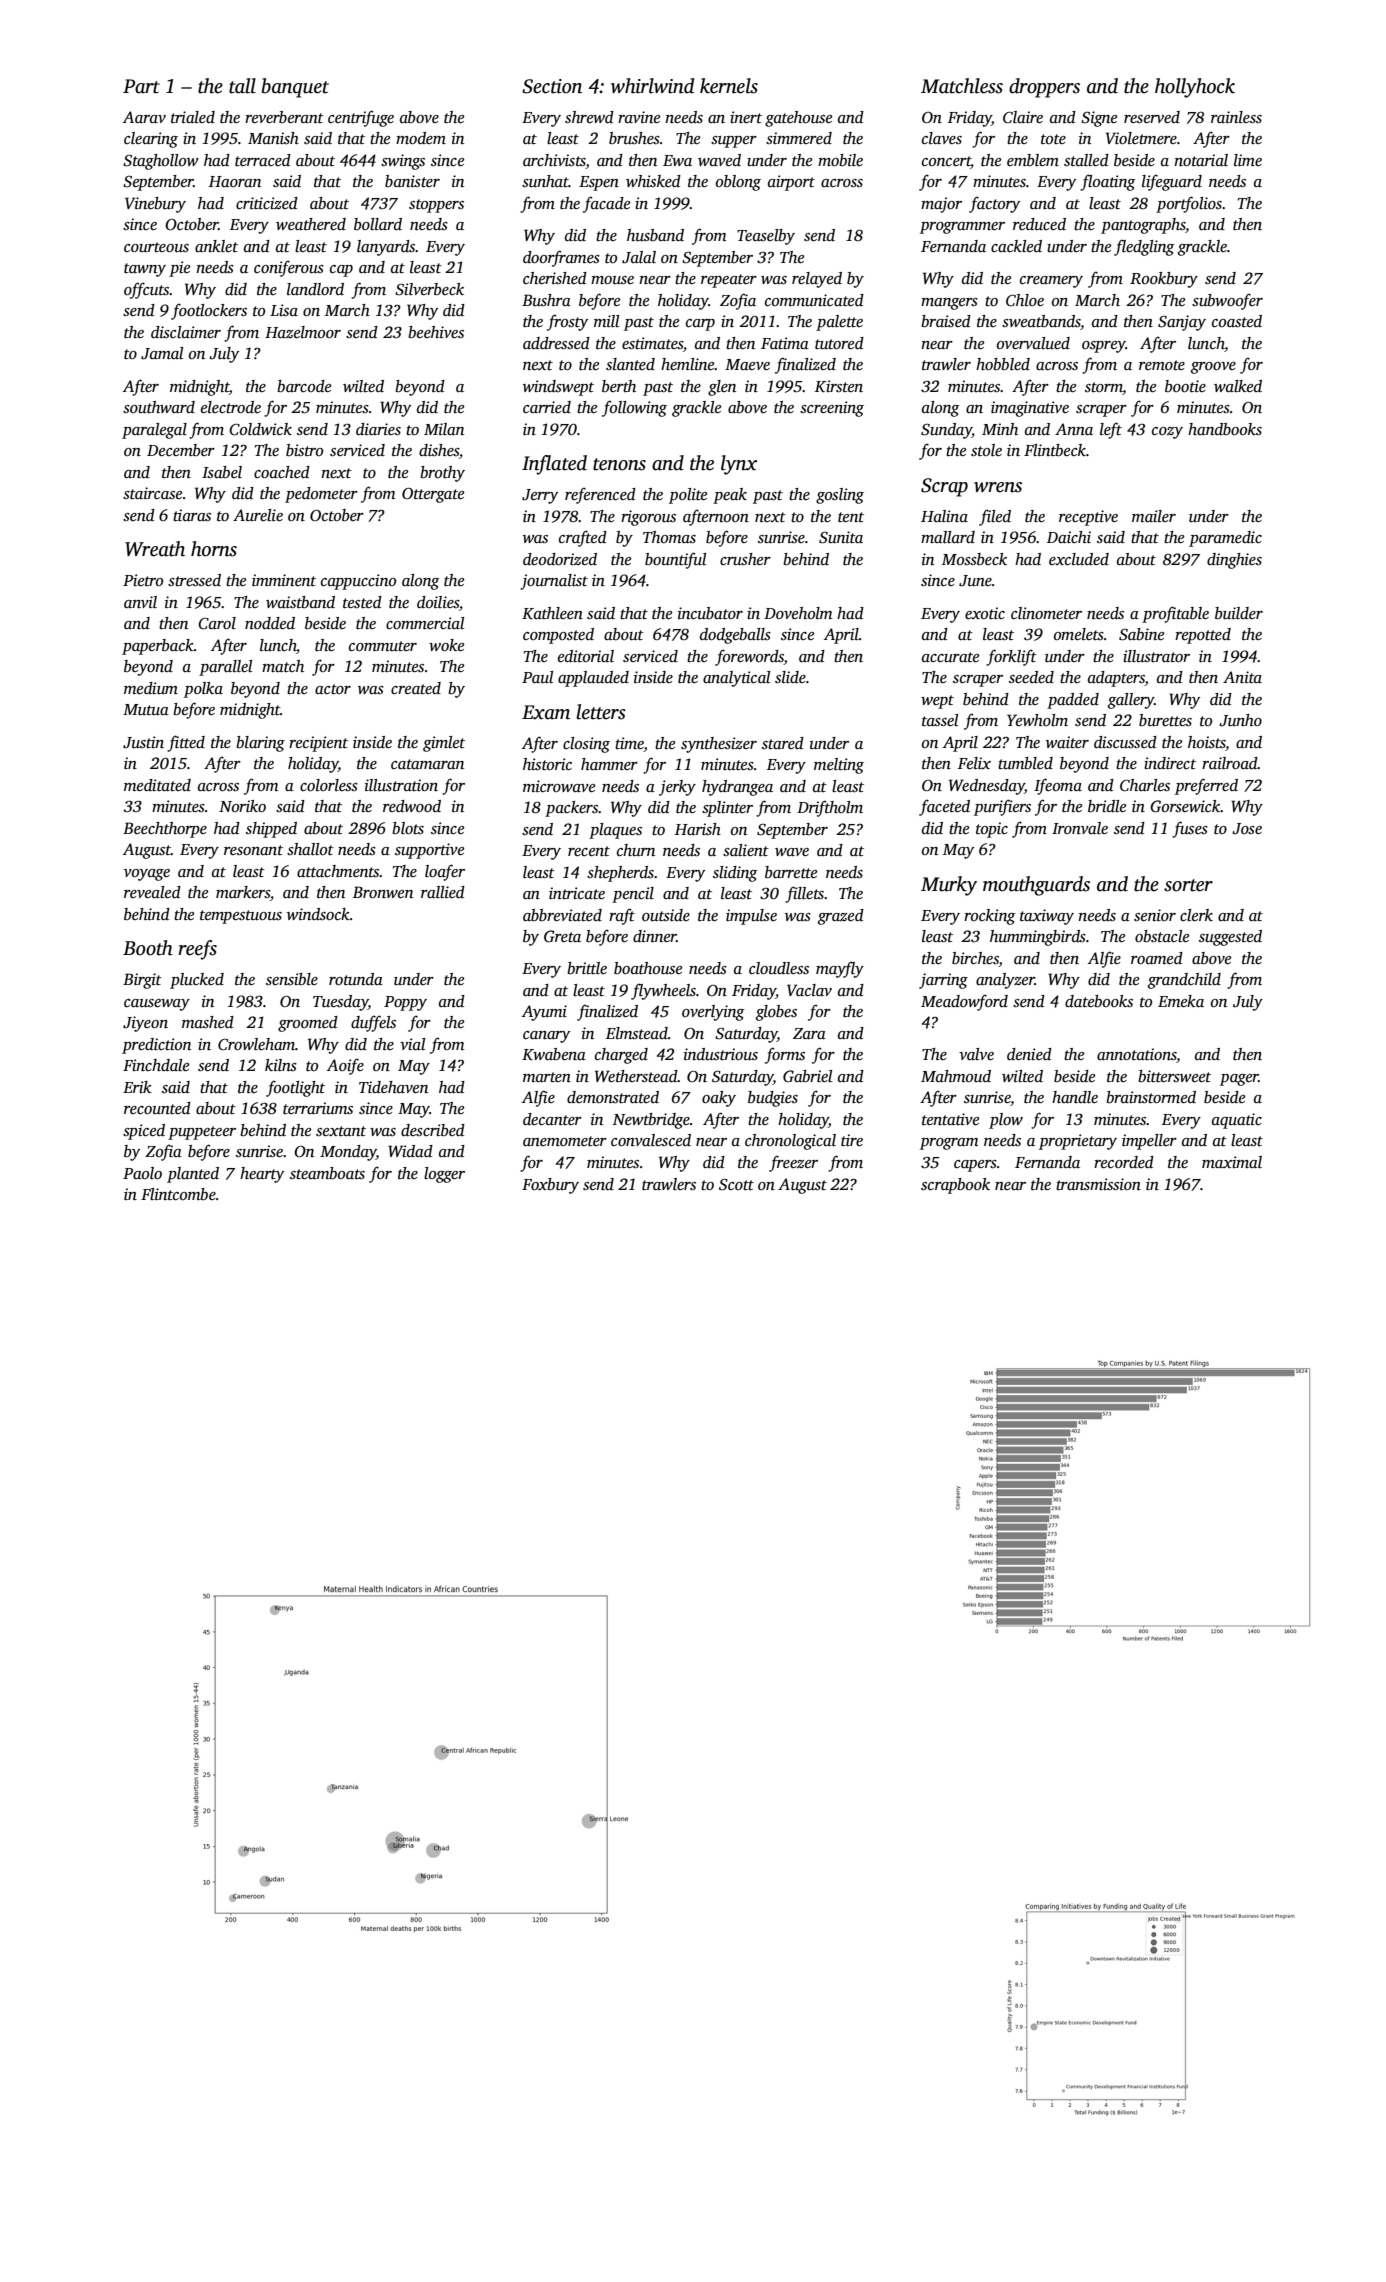 The width and height of the screenshot is (1386, 2282). I want to click on left, so click(1111, 430).
